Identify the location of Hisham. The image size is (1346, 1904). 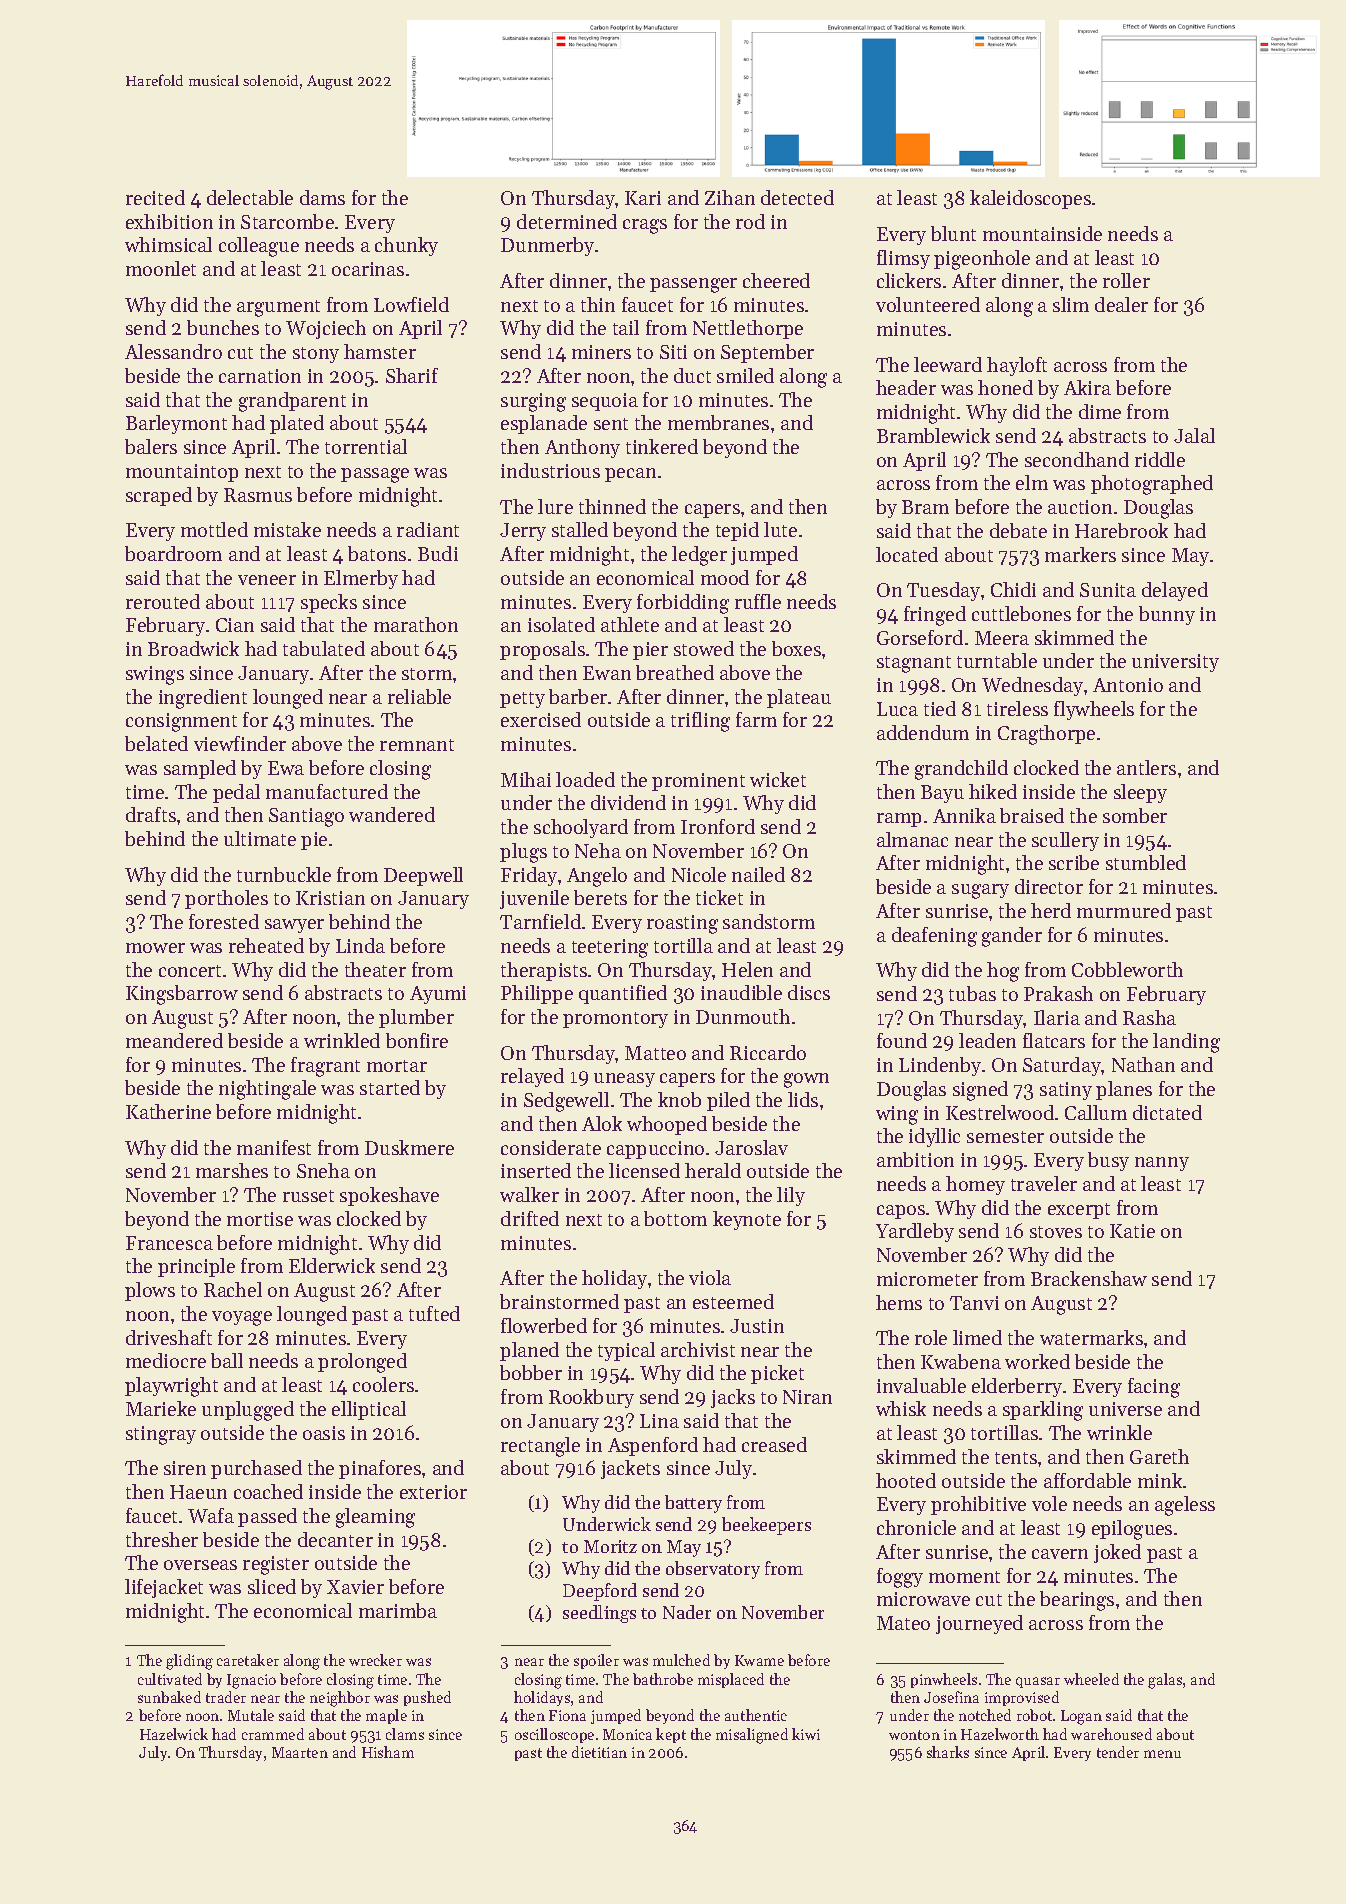
(388, 1752).
